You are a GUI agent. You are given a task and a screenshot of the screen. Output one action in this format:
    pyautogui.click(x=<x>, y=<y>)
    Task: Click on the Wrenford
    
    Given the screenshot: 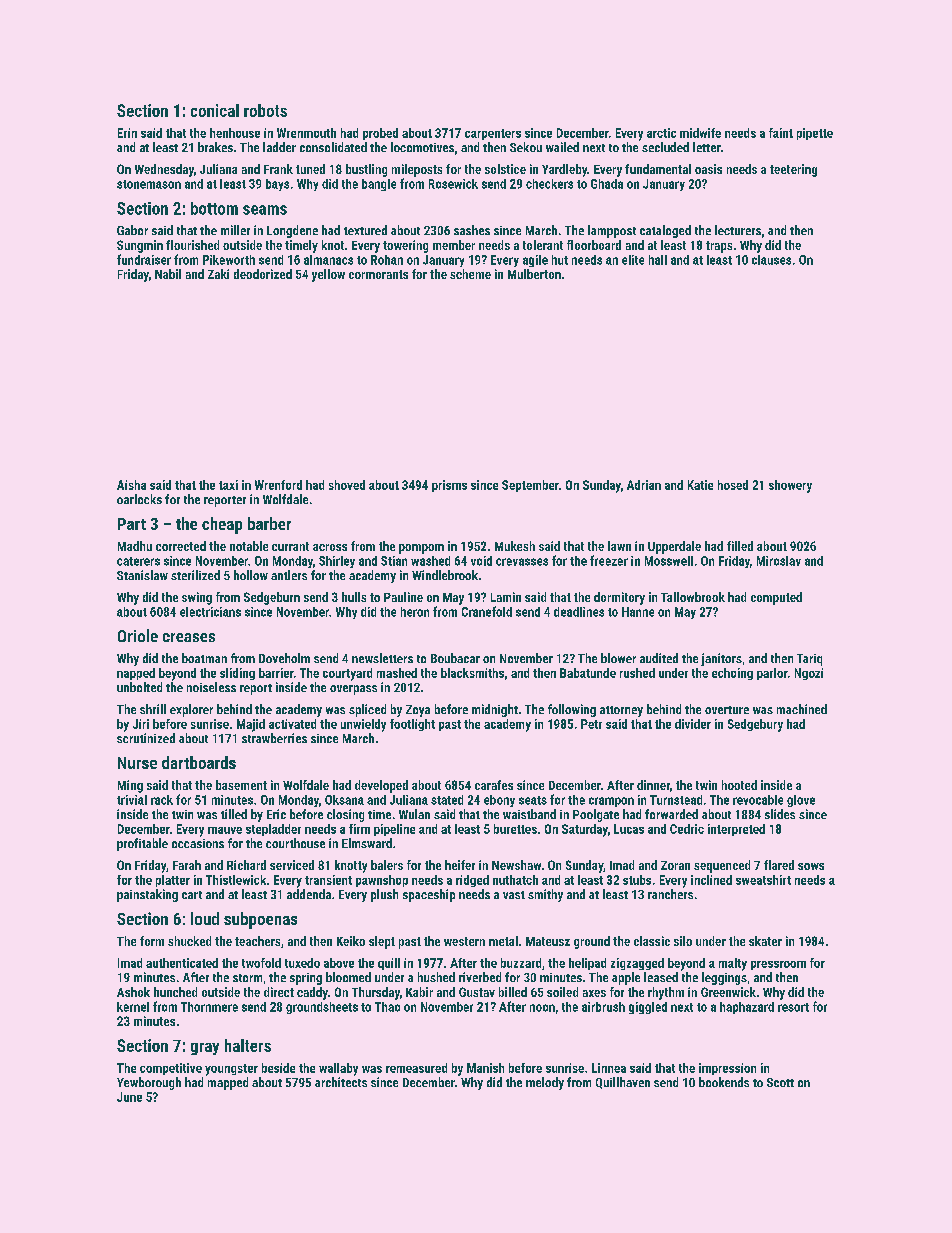 What is the action you would take?
    pyautogui.click(x=278, y=485)
